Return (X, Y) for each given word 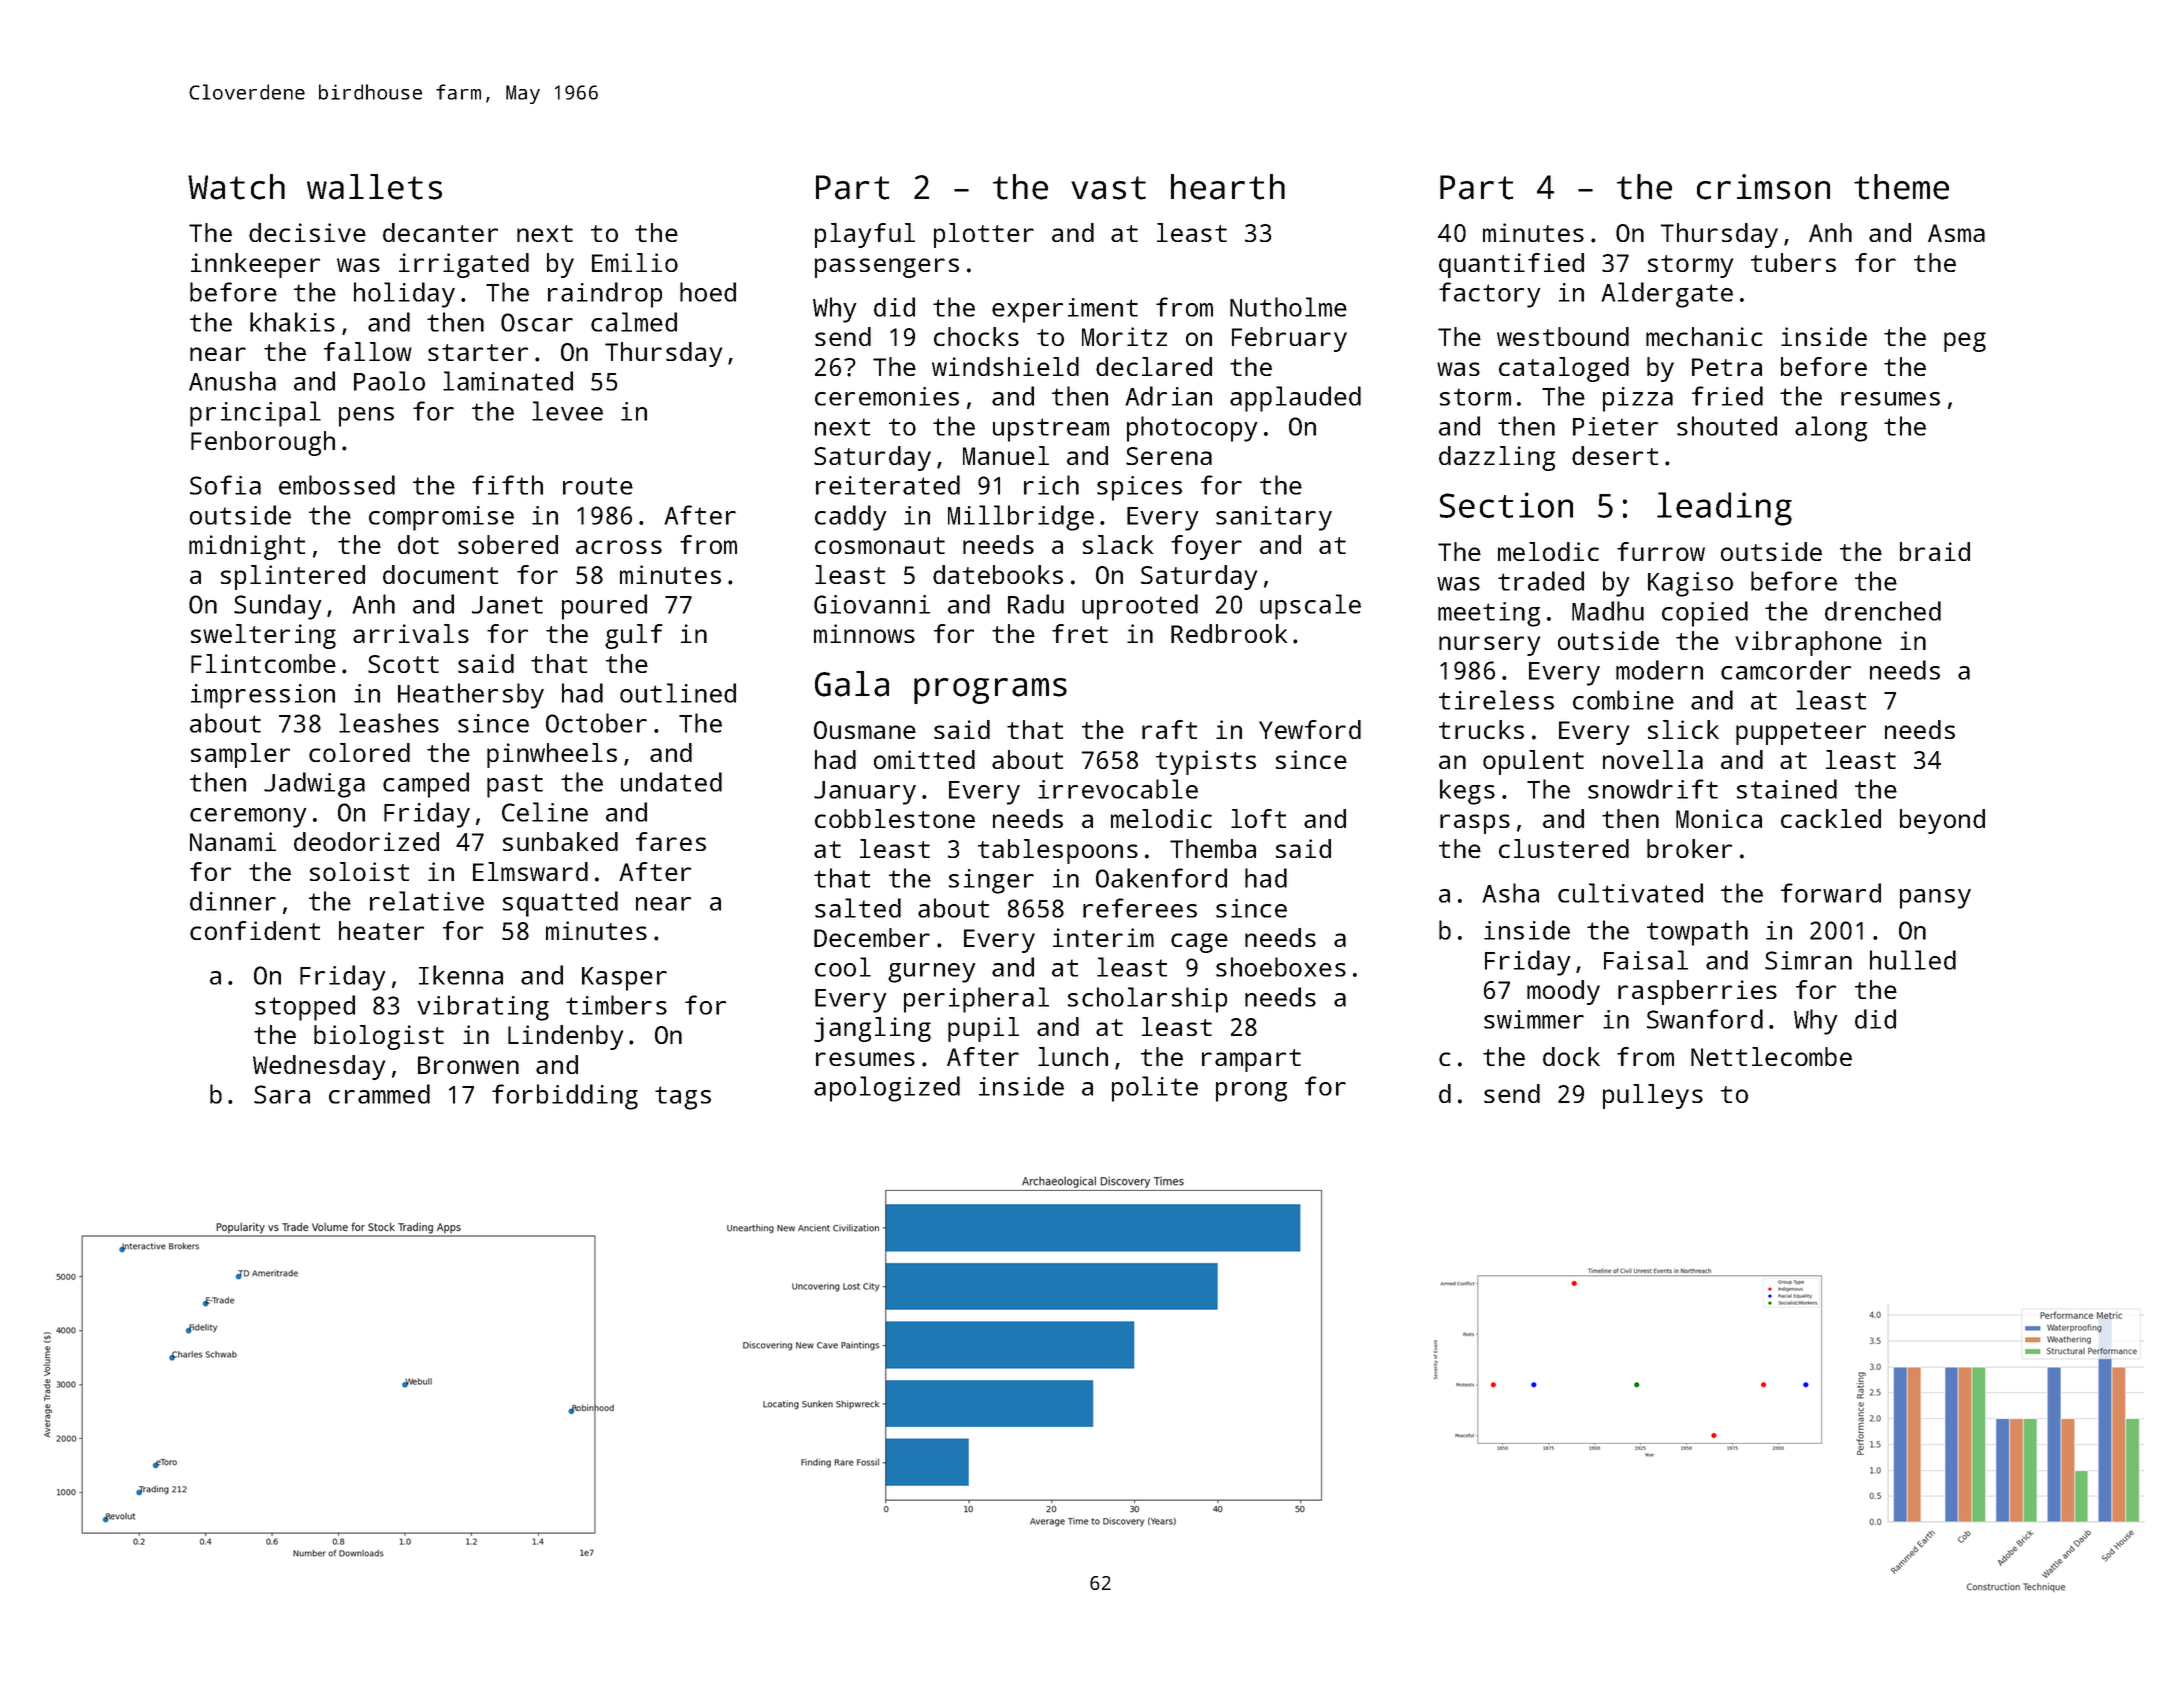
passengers (887, 268)
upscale (1310, 607)
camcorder (1786, 670)
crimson (1763, 187)
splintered (293, 577)
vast (1108, 188)
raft (1169, 729)
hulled (1913, 960)
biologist (379, 1037)
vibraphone (1808, 643)
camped (426, 785)
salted (858, 908)
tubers (1793, 262)
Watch (236, 187)
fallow (368, 351)
